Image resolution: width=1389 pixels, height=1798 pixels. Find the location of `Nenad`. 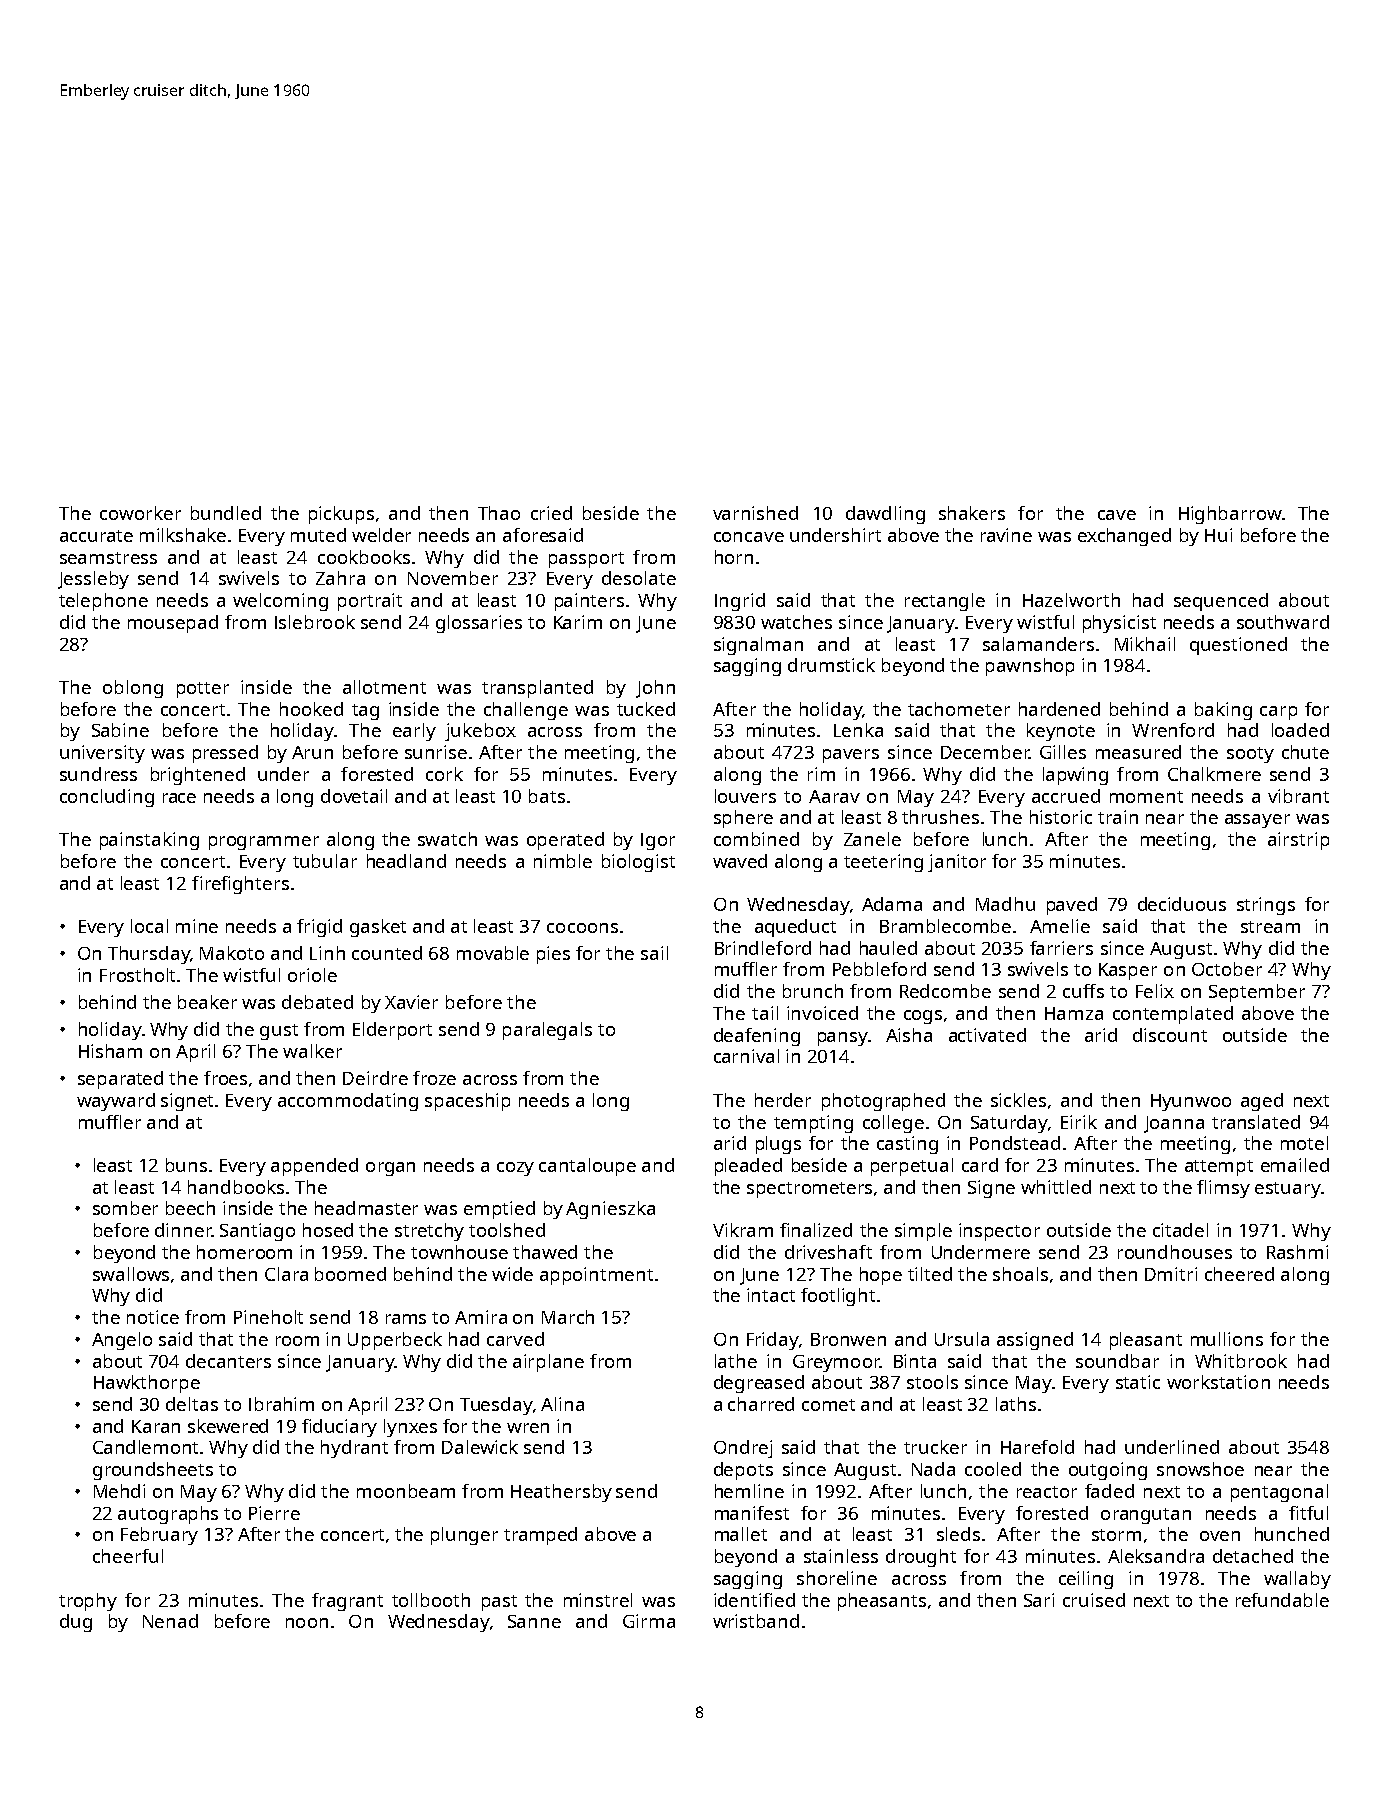

Nenad is located at coordinates (170, 1621).
